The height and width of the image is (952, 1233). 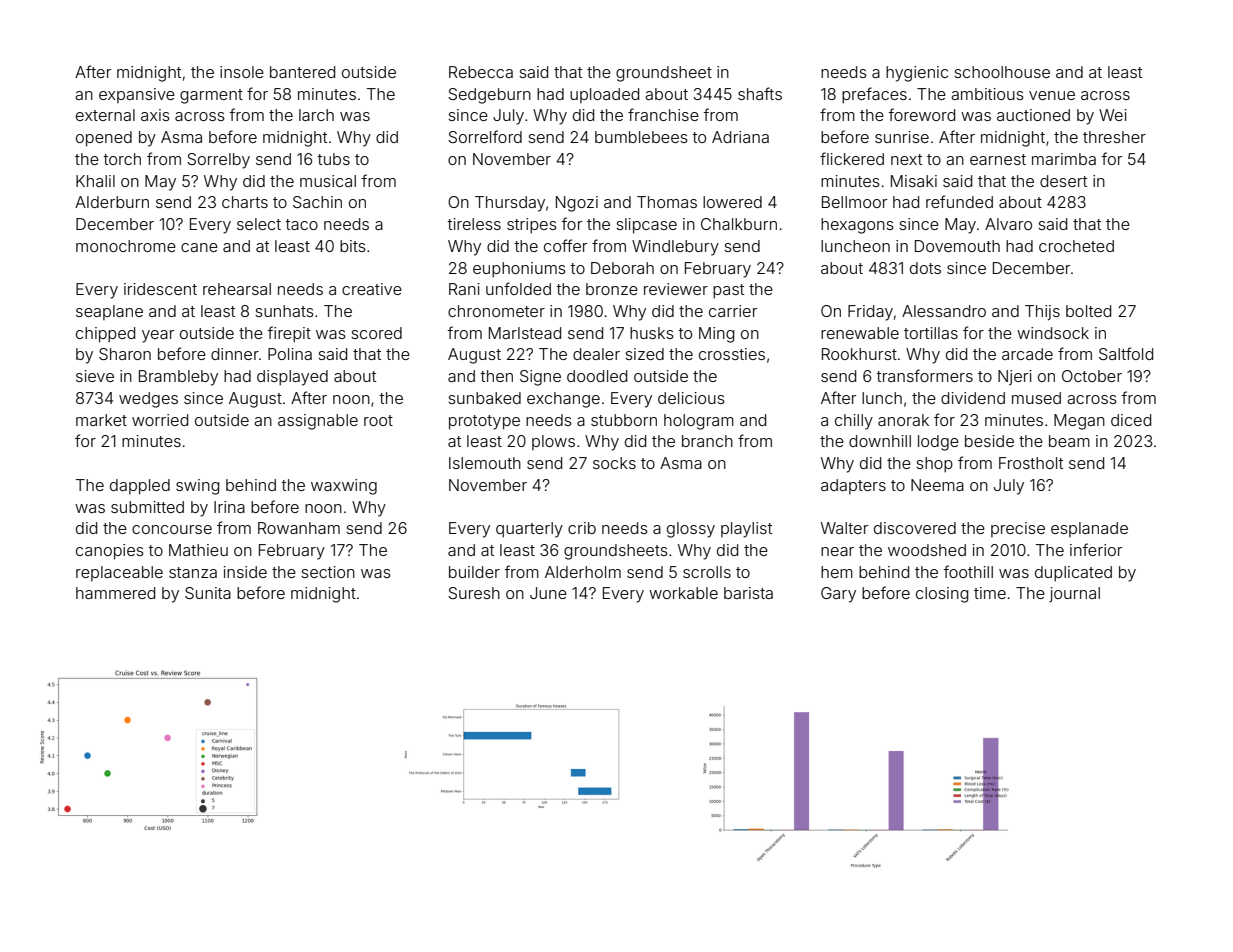 I want to click on Deborah, so click(x=622, y=268).
